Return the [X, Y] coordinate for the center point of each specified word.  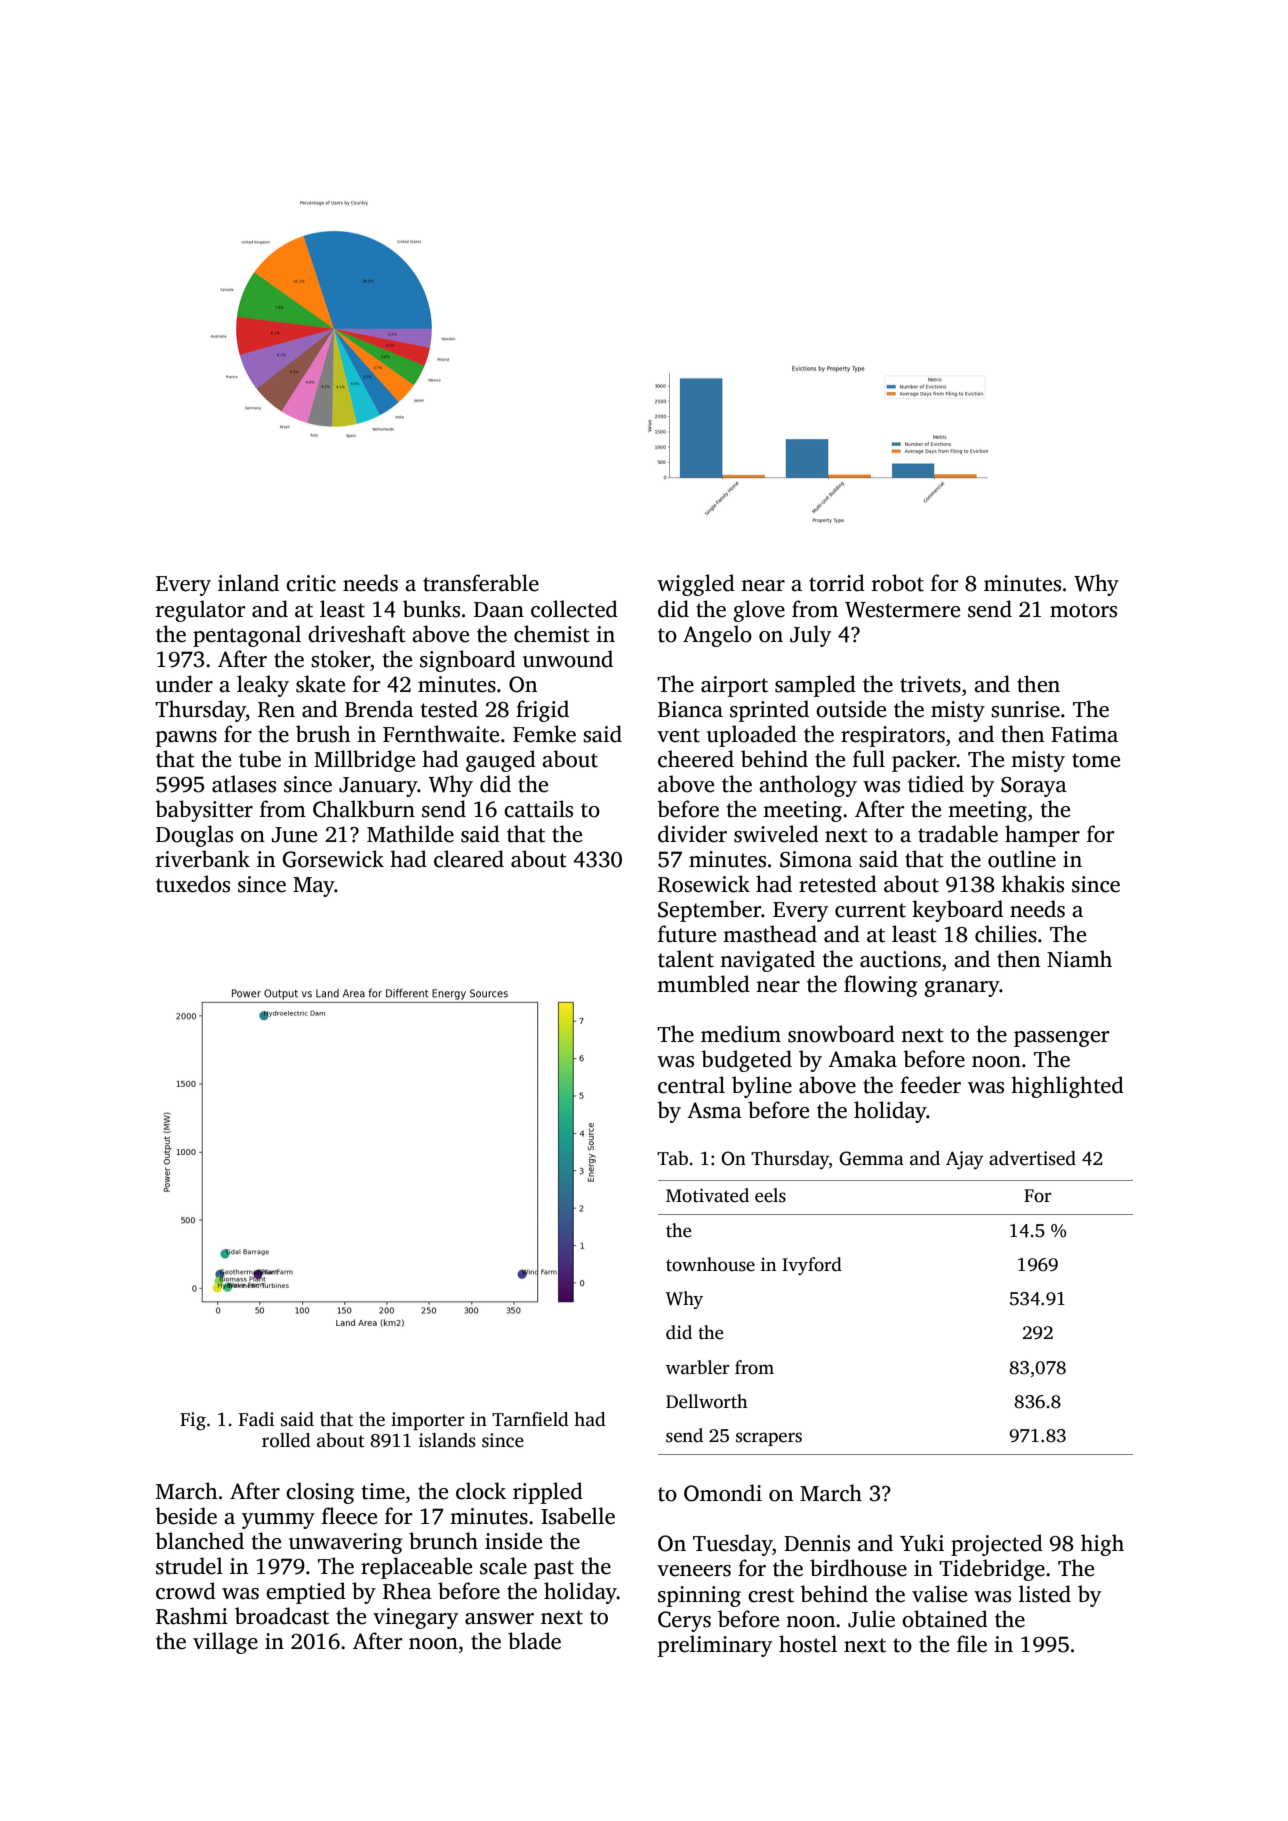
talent [686, 959]
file [972, 1644]
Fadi [256, 1419]
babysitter [204, 811]
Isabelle [578, 1516]
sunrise [1025, 709]
